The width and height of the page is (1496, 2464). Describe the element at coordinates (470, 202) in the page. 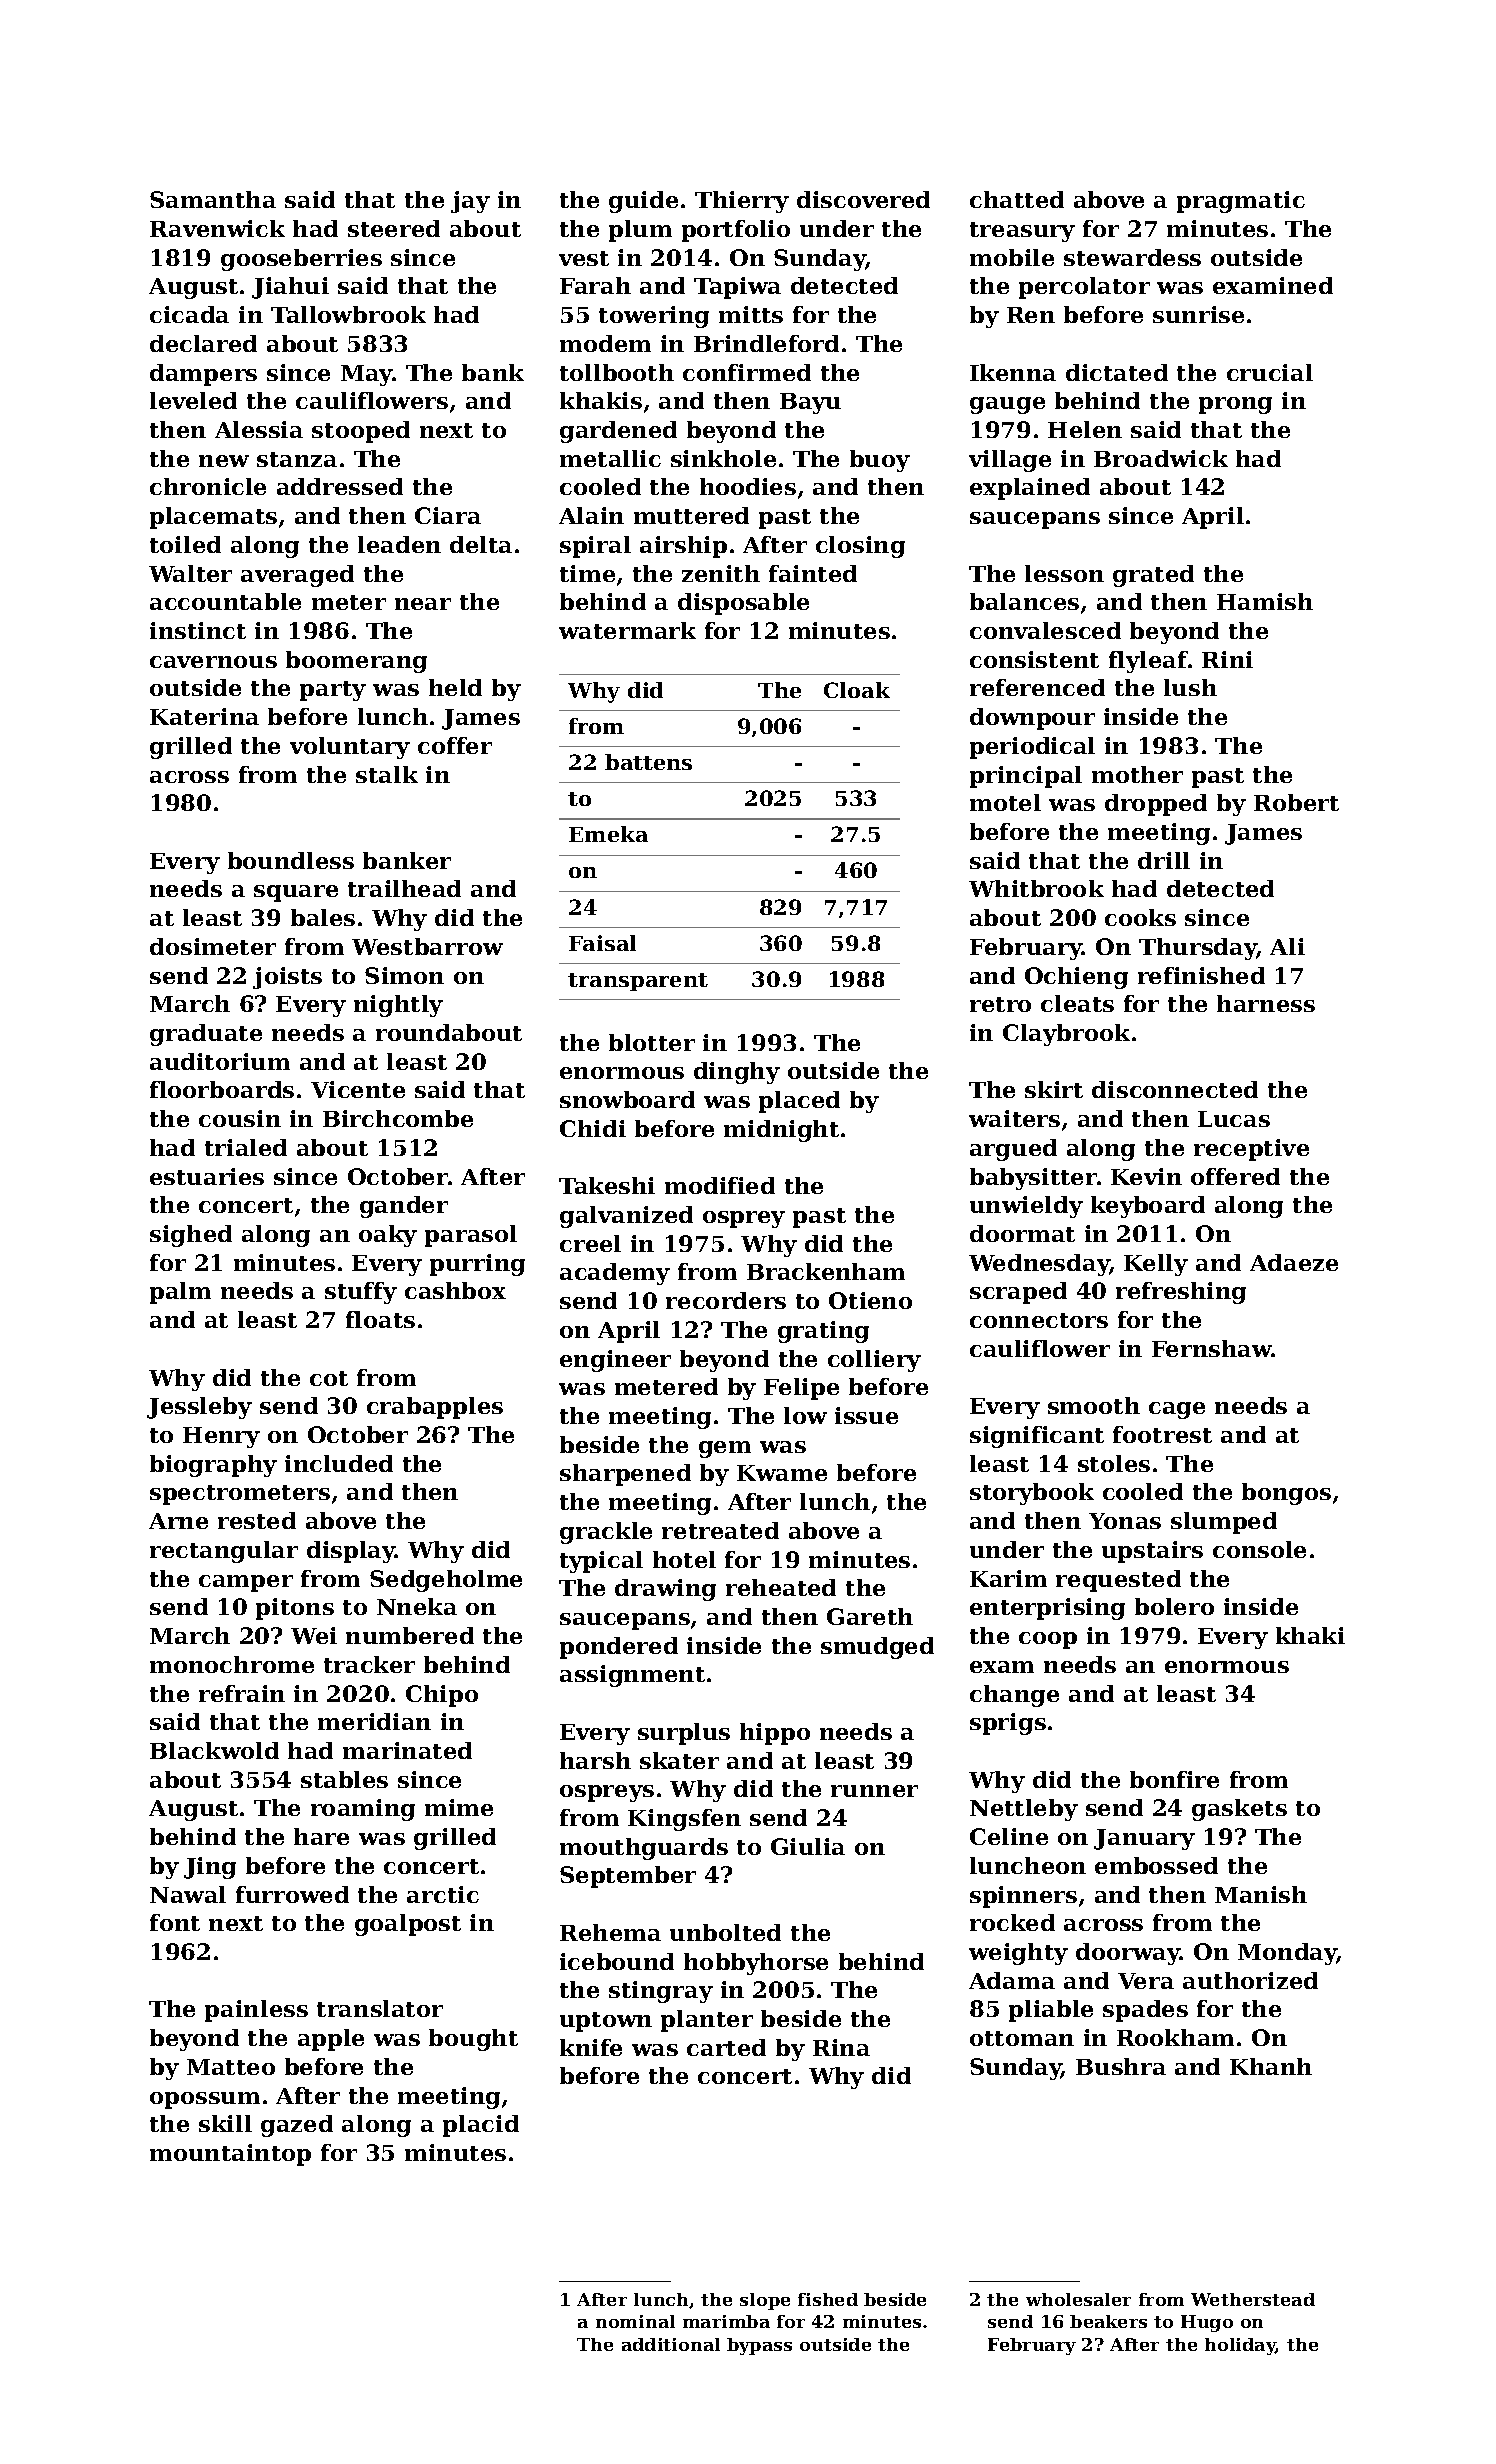

I see `jay` at that location.
